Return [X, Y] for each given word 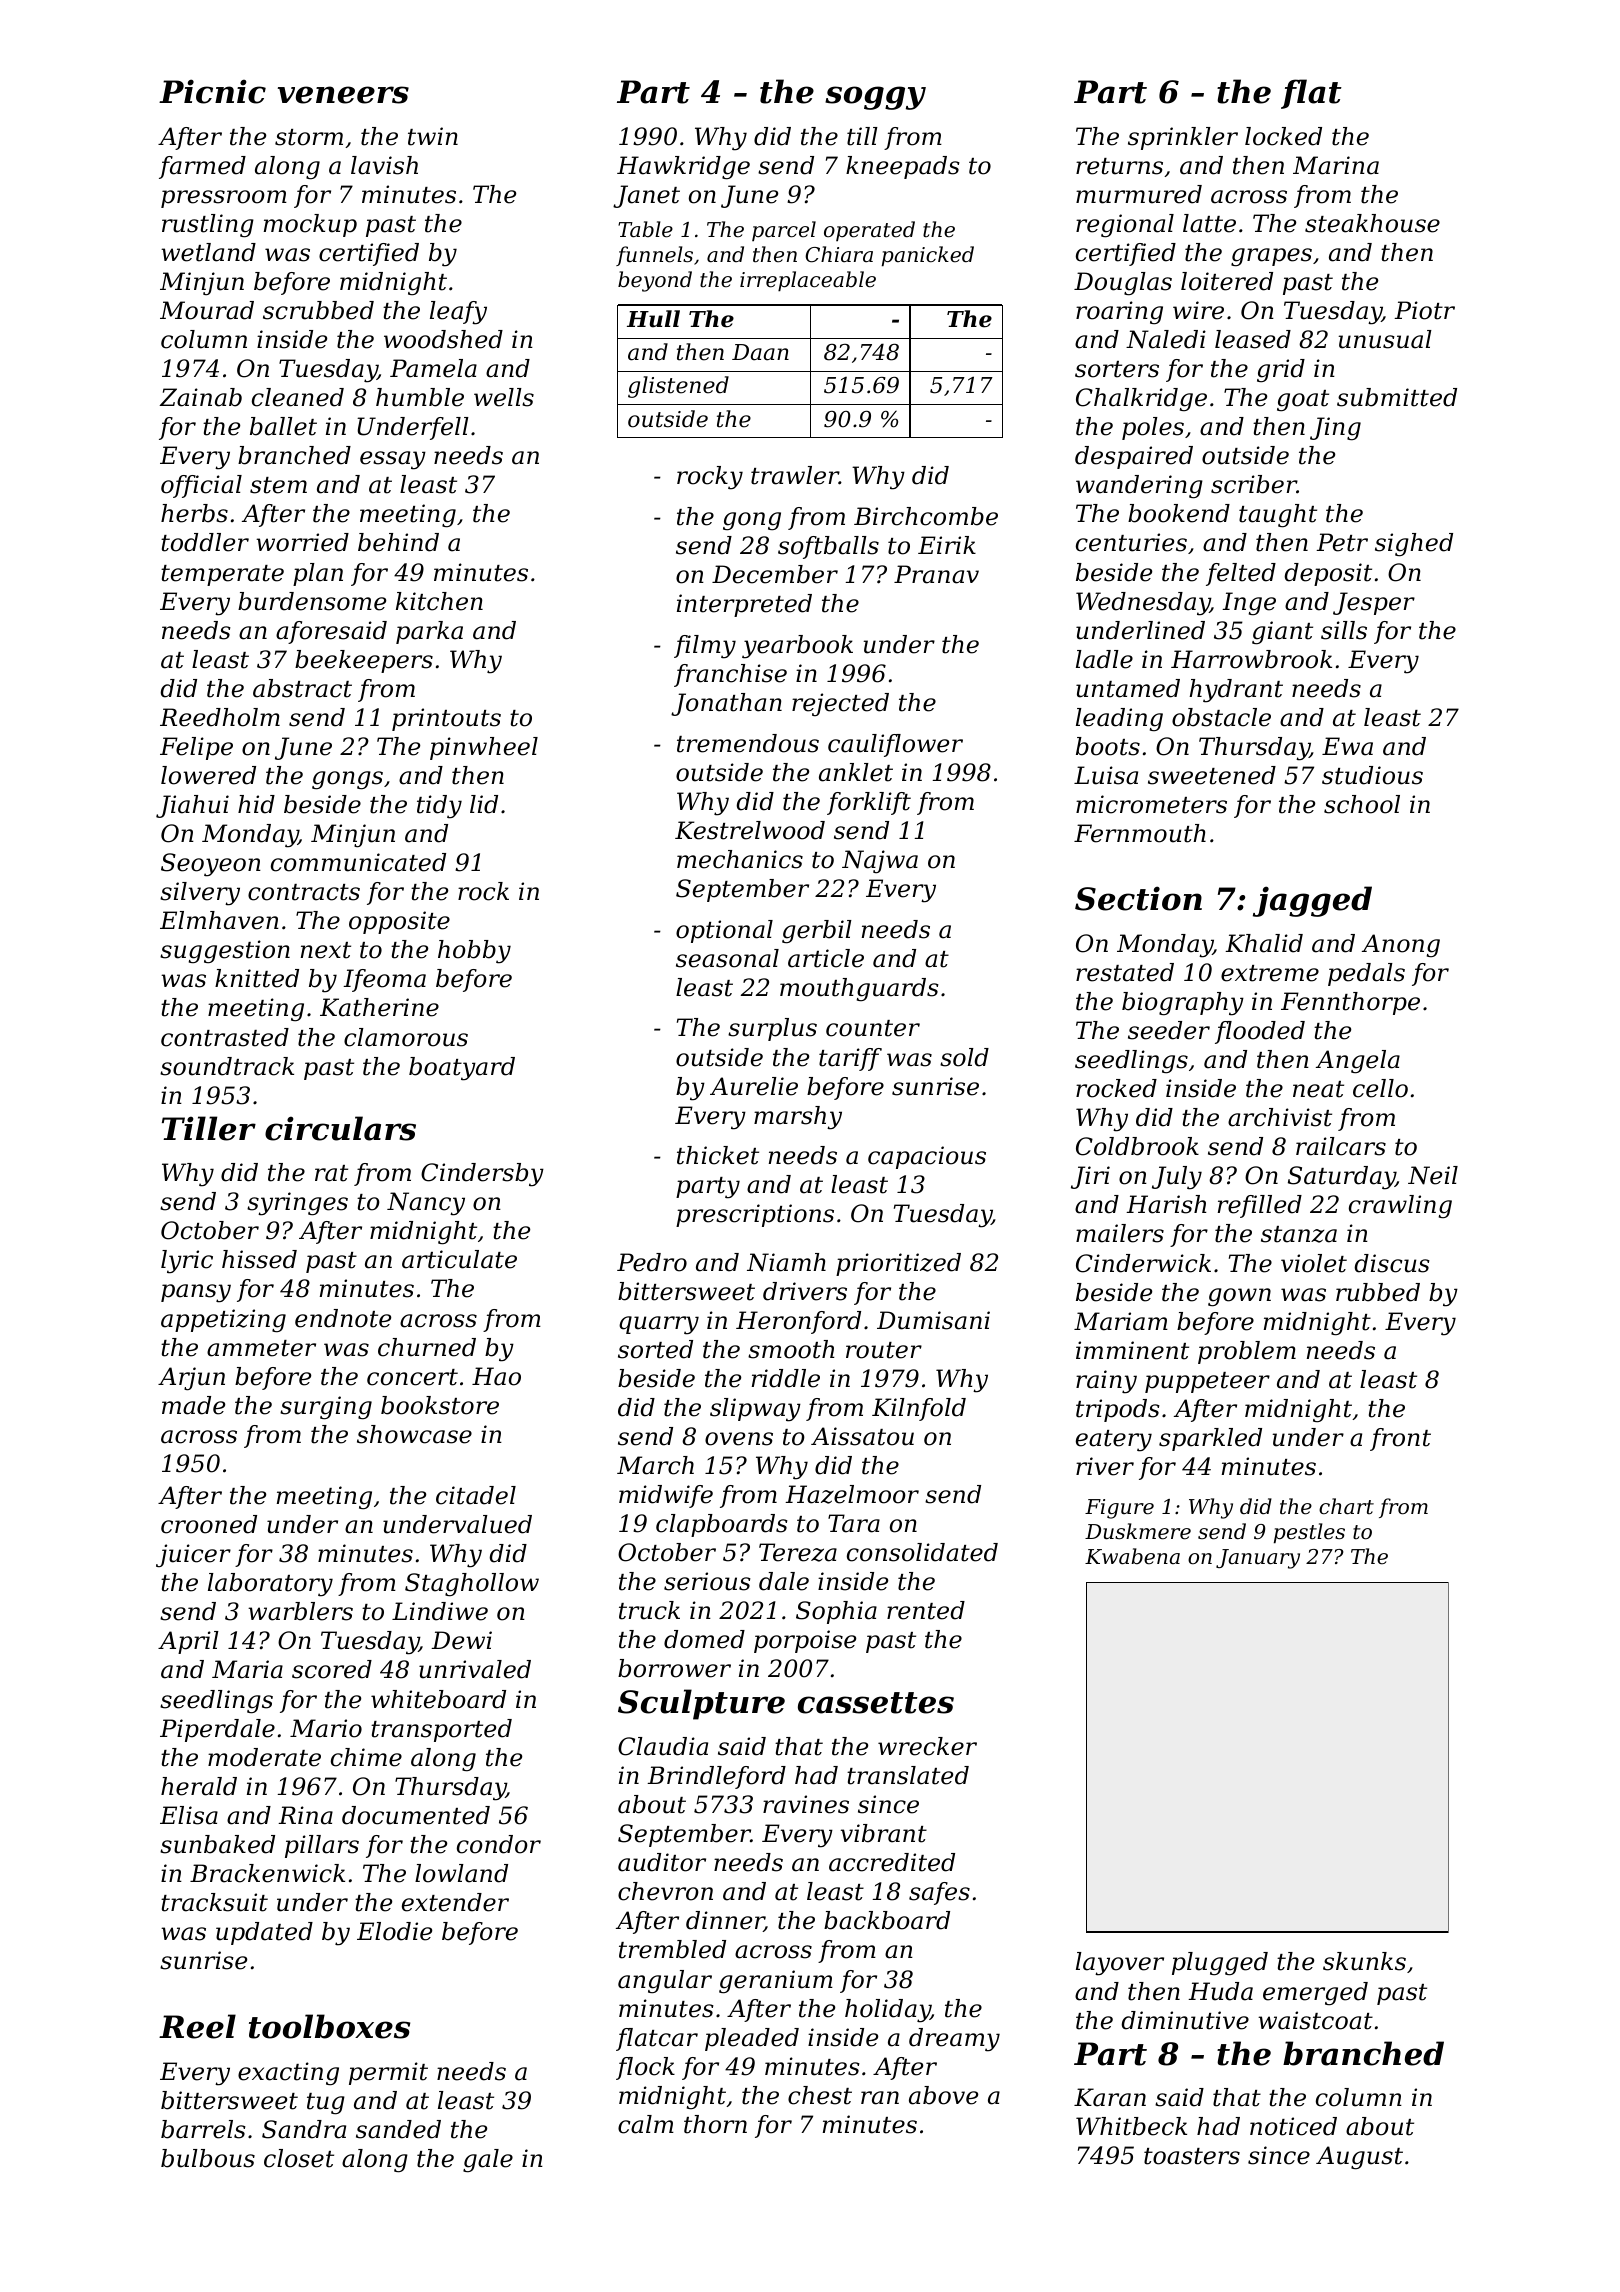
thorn [715, 2124]
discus [1392, 1263]
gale [488, 2161]
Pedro [652, 1262]
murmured [1139, 194]
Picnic [212, 91]
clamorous [406, 1037]
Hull [653, 319]
